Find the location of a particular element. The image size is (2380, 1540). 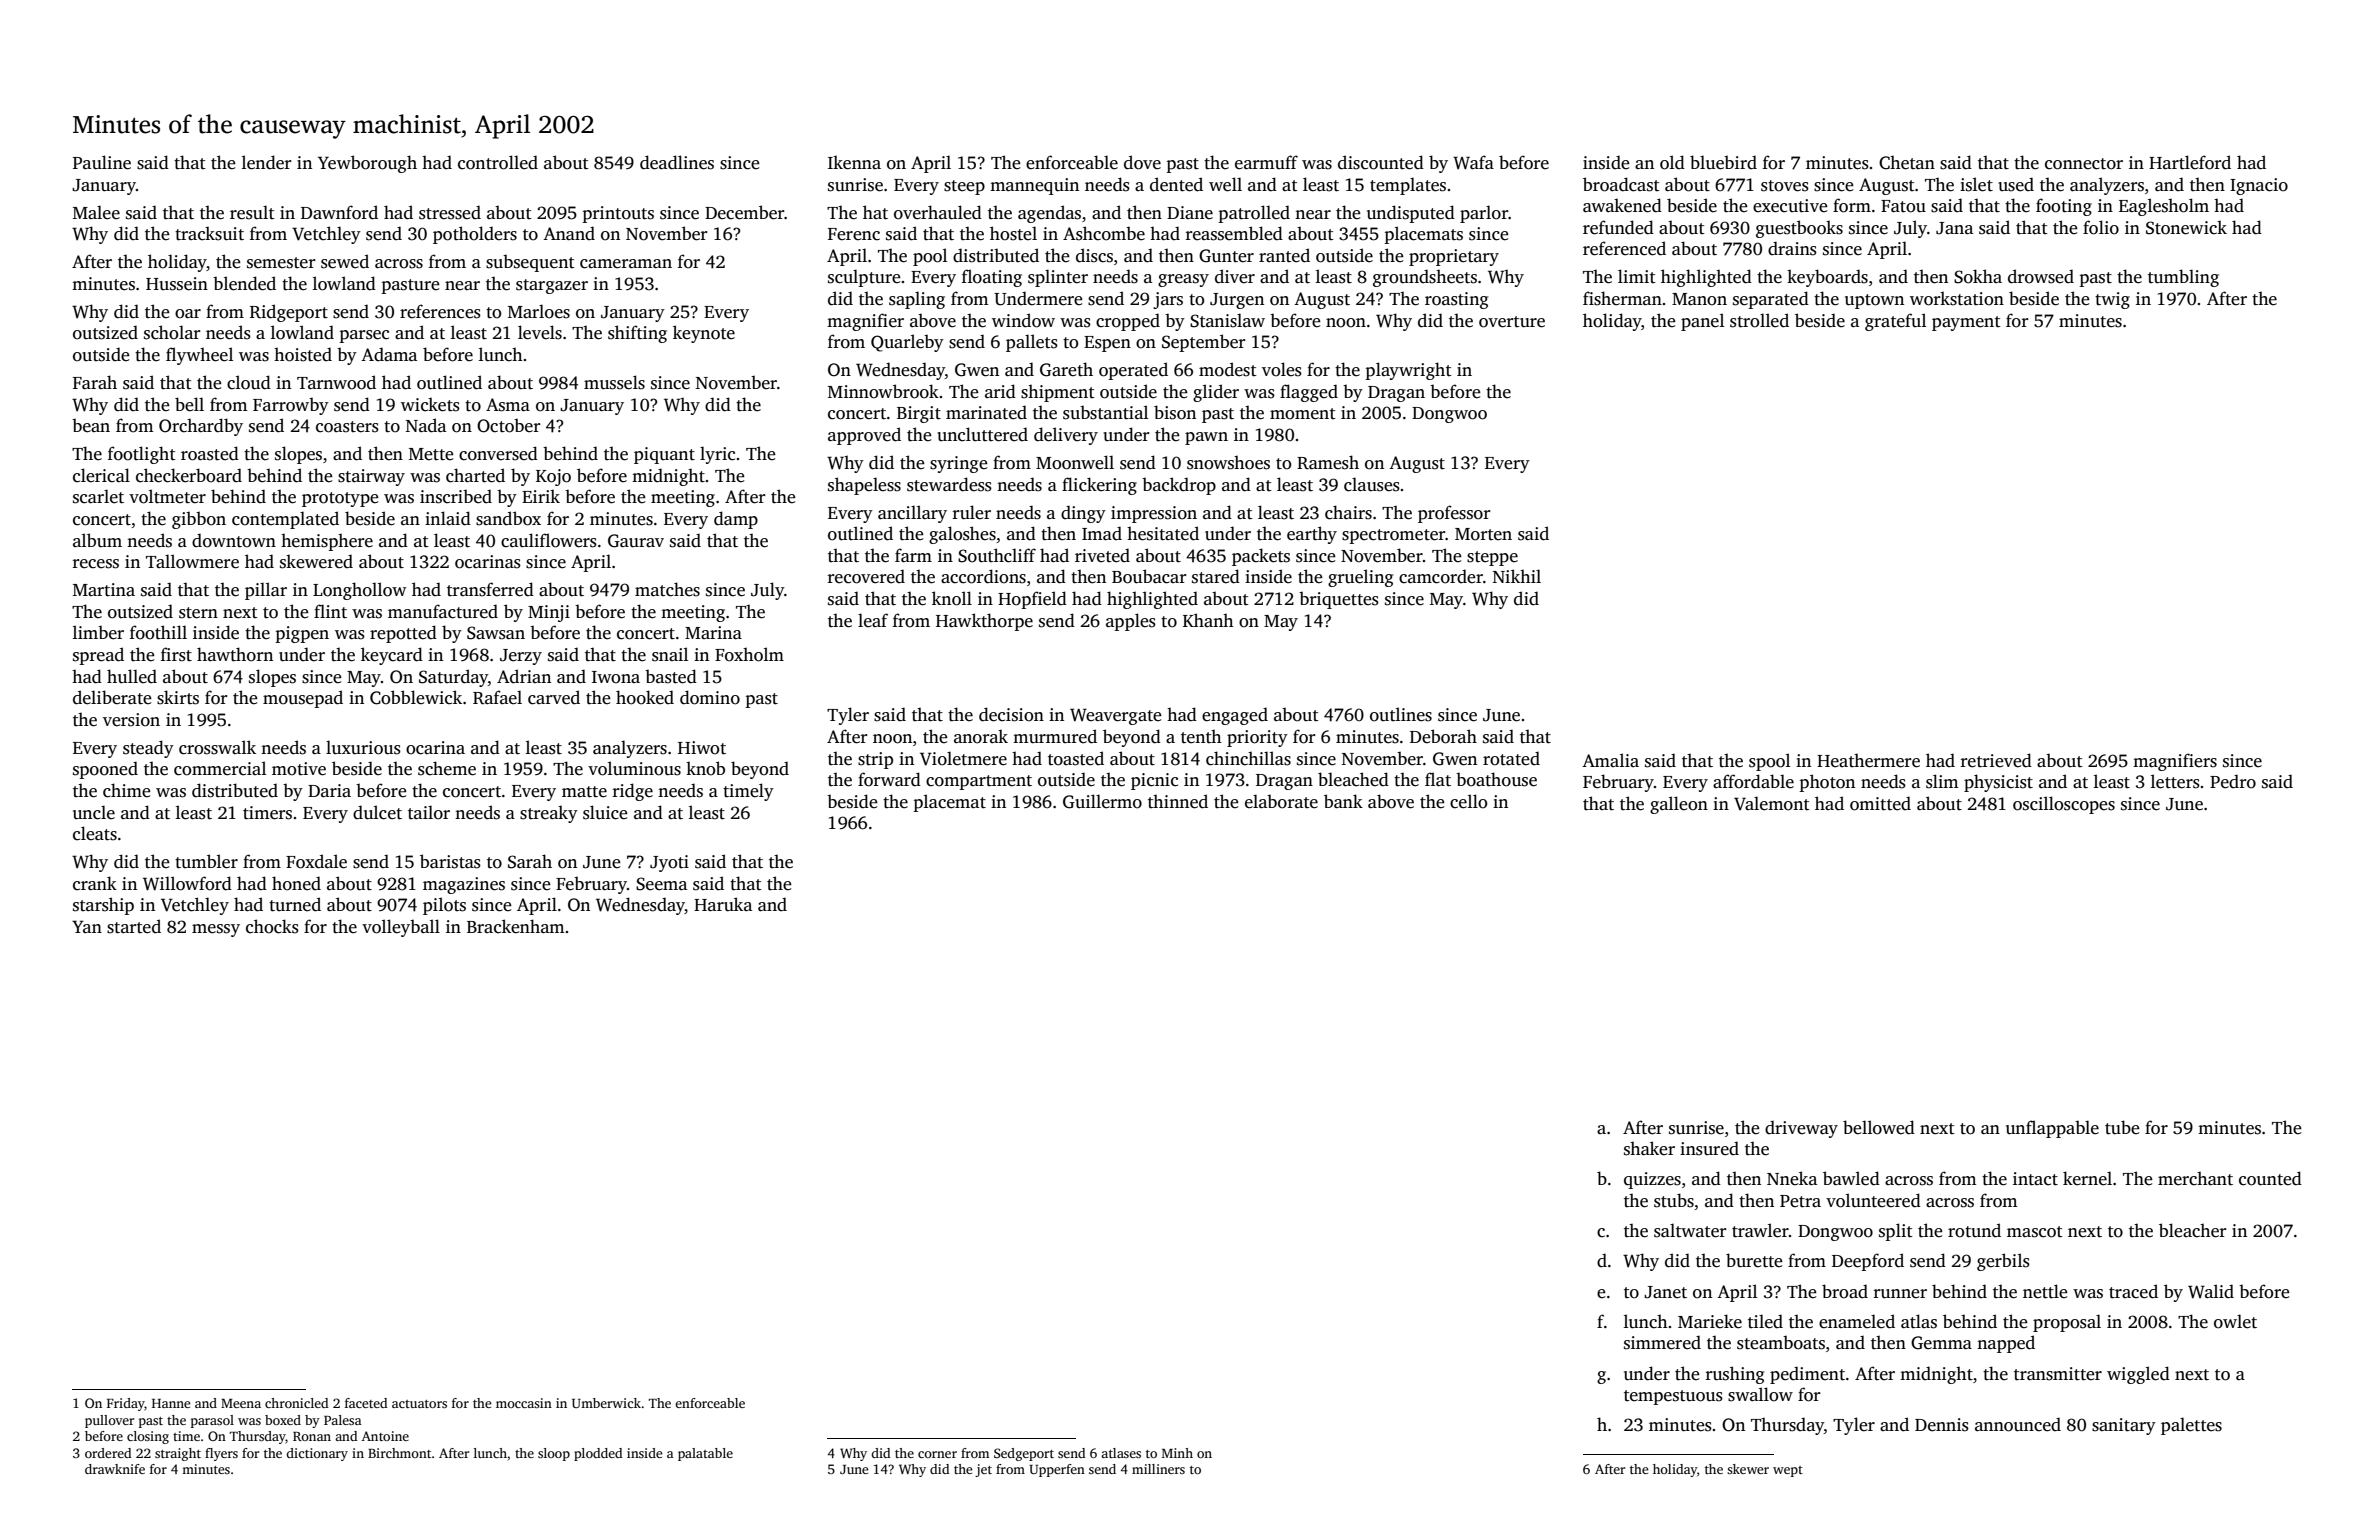

payment is located at coordinates (1966, 323).
